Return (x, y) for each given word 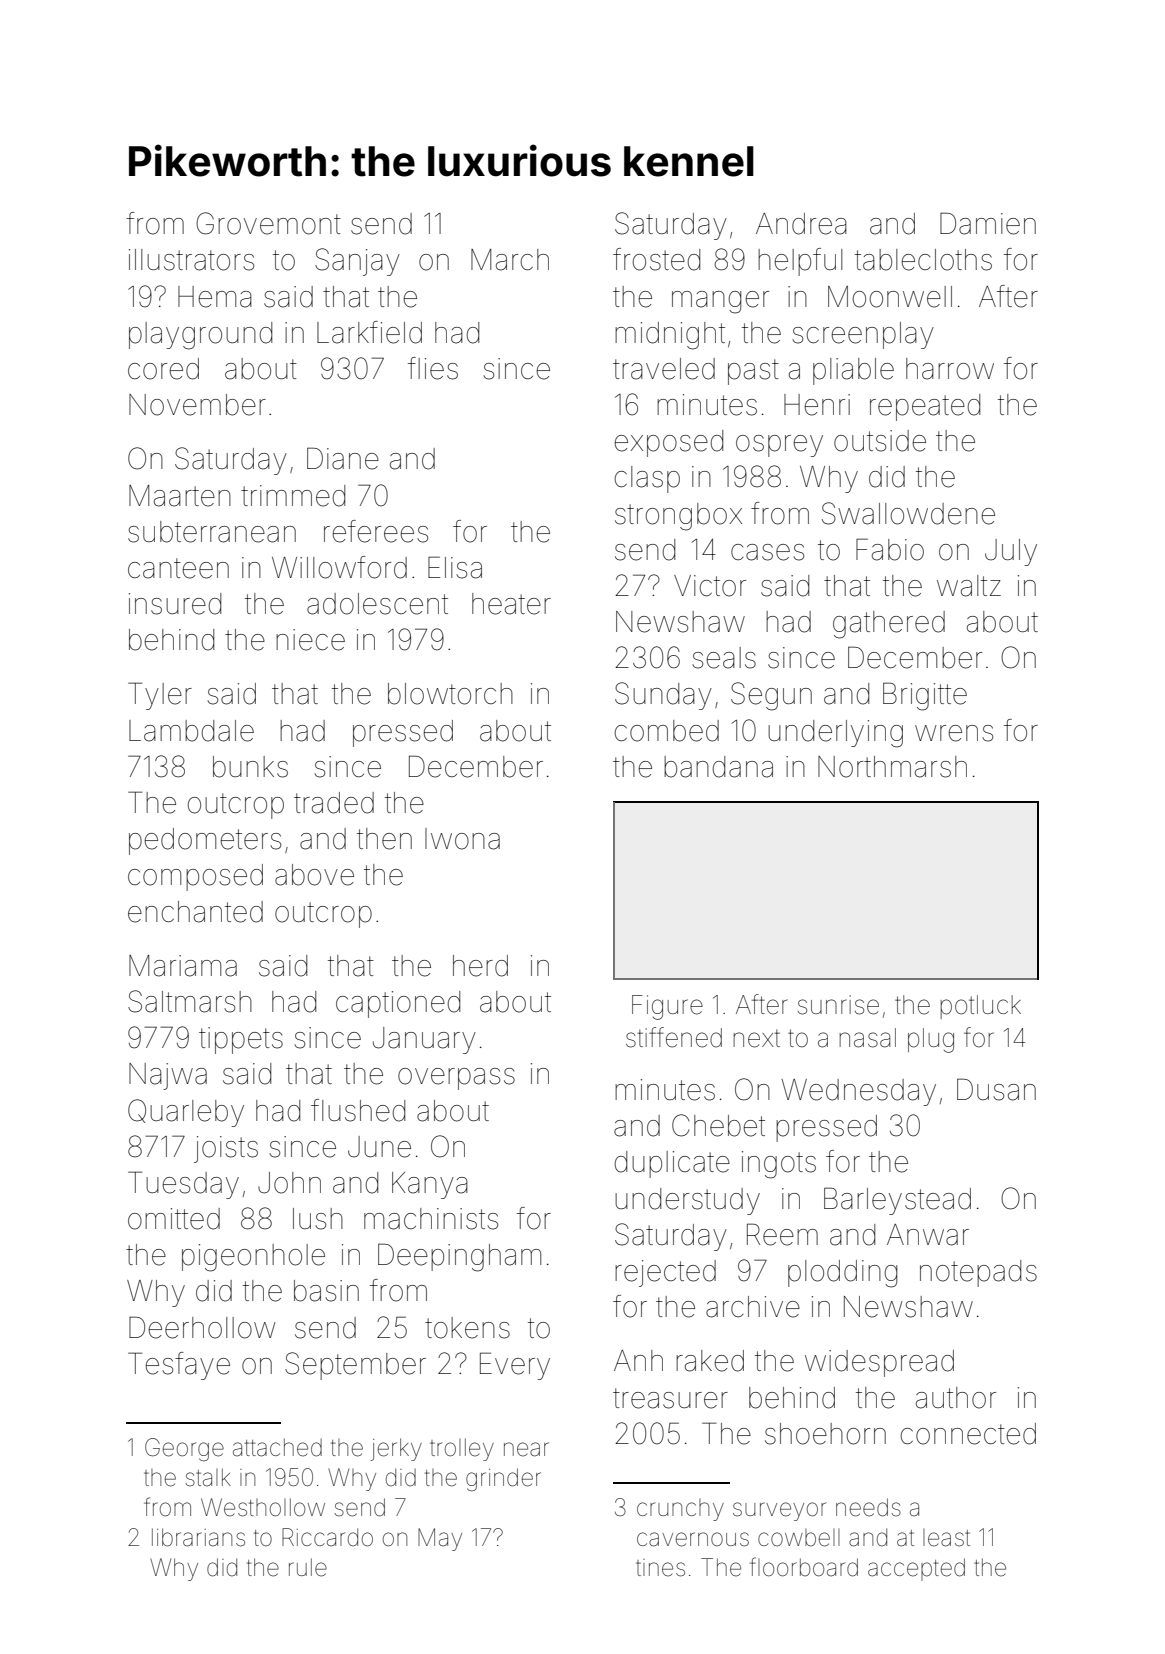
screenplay (863, 335)
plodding (842, 1274)
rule (308, 1567)
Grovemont (268, 223)
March (510, 260)
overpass (456, 1079)
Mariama (183, 966)
